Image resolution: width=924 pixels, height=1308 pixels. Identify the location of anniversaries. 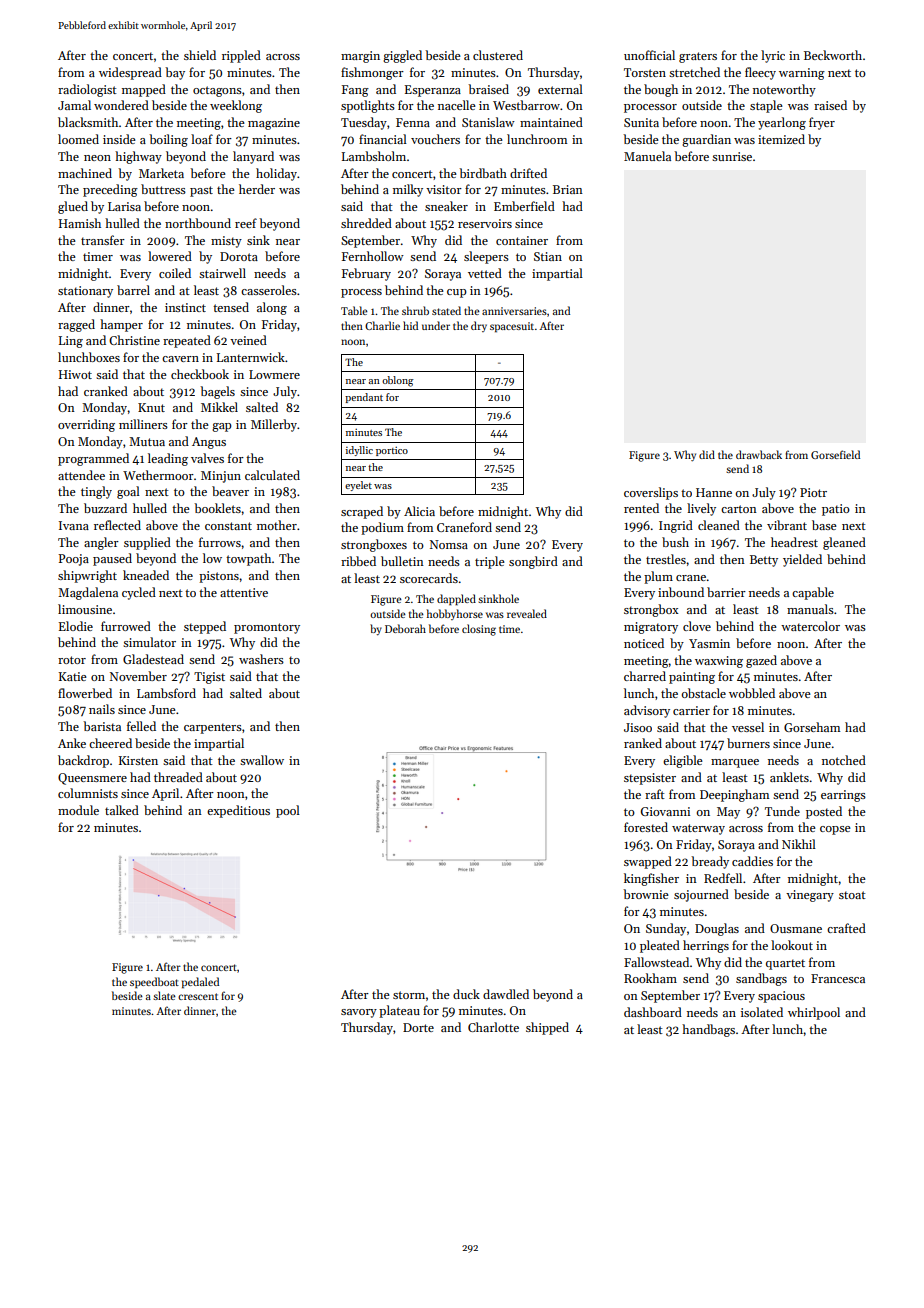
(514, 311).
